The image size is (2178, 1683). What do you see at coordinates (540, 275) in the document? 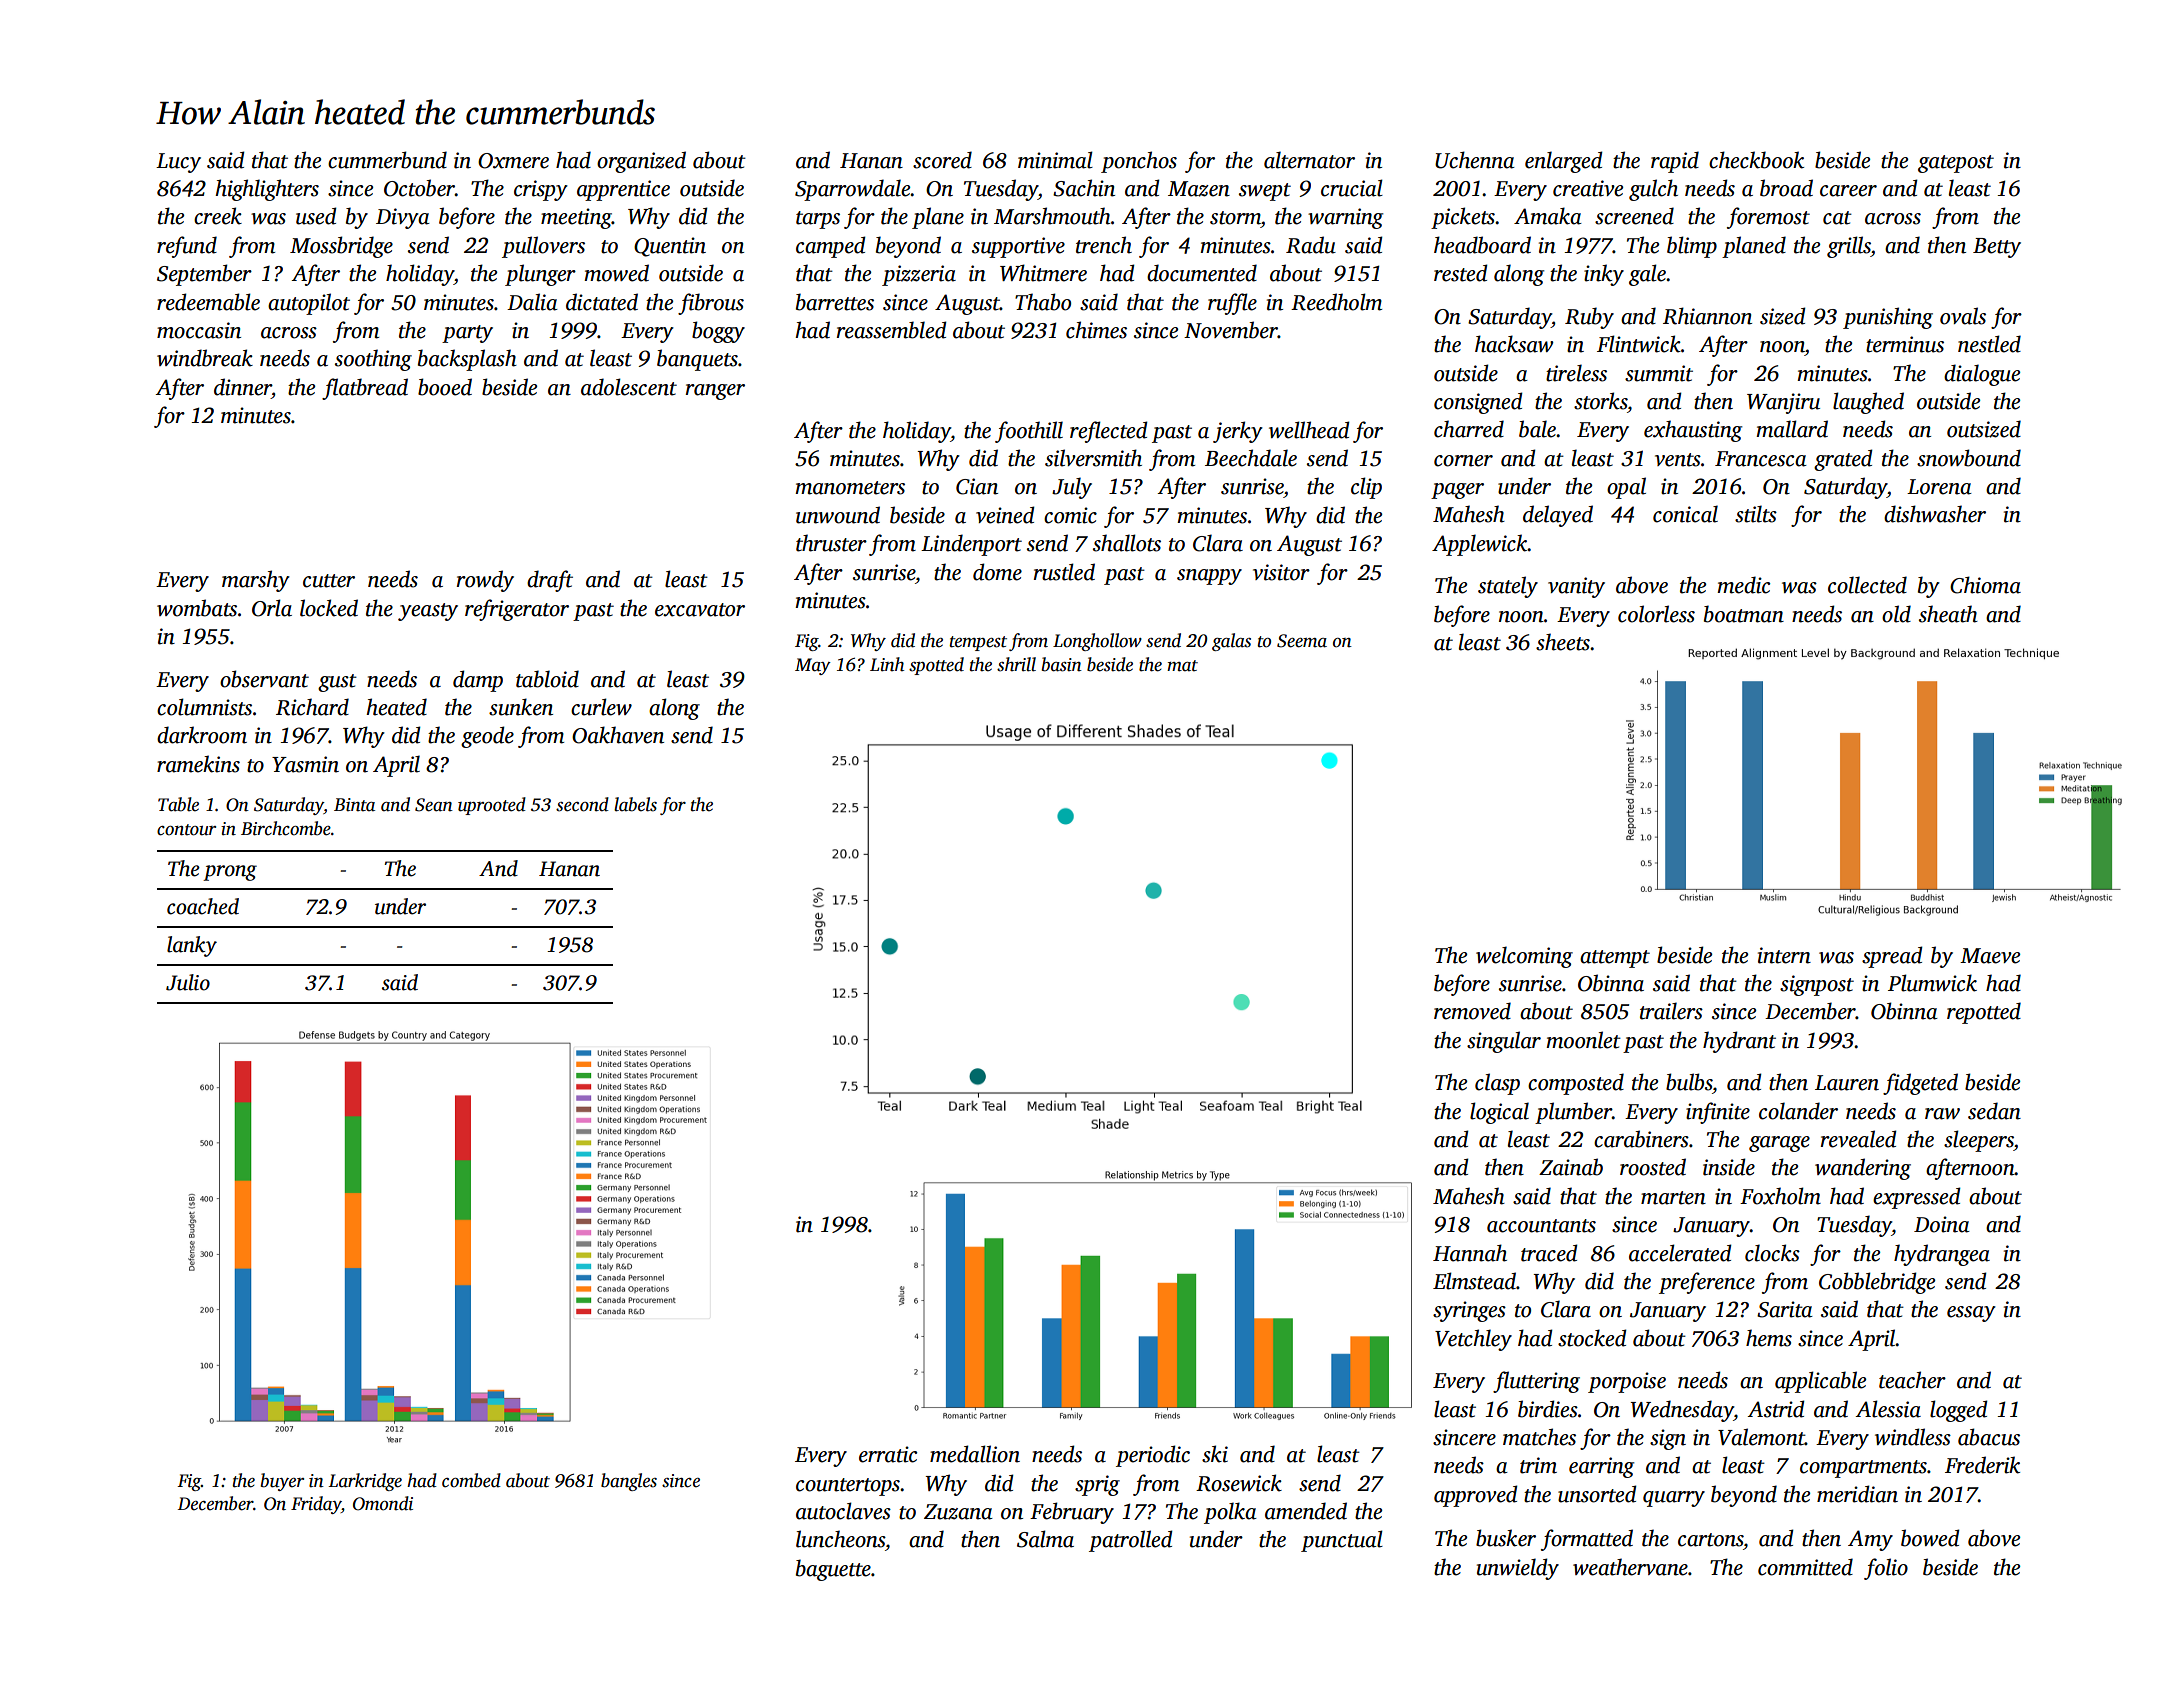
I see `plunger` at bounding box center [540, 275].
